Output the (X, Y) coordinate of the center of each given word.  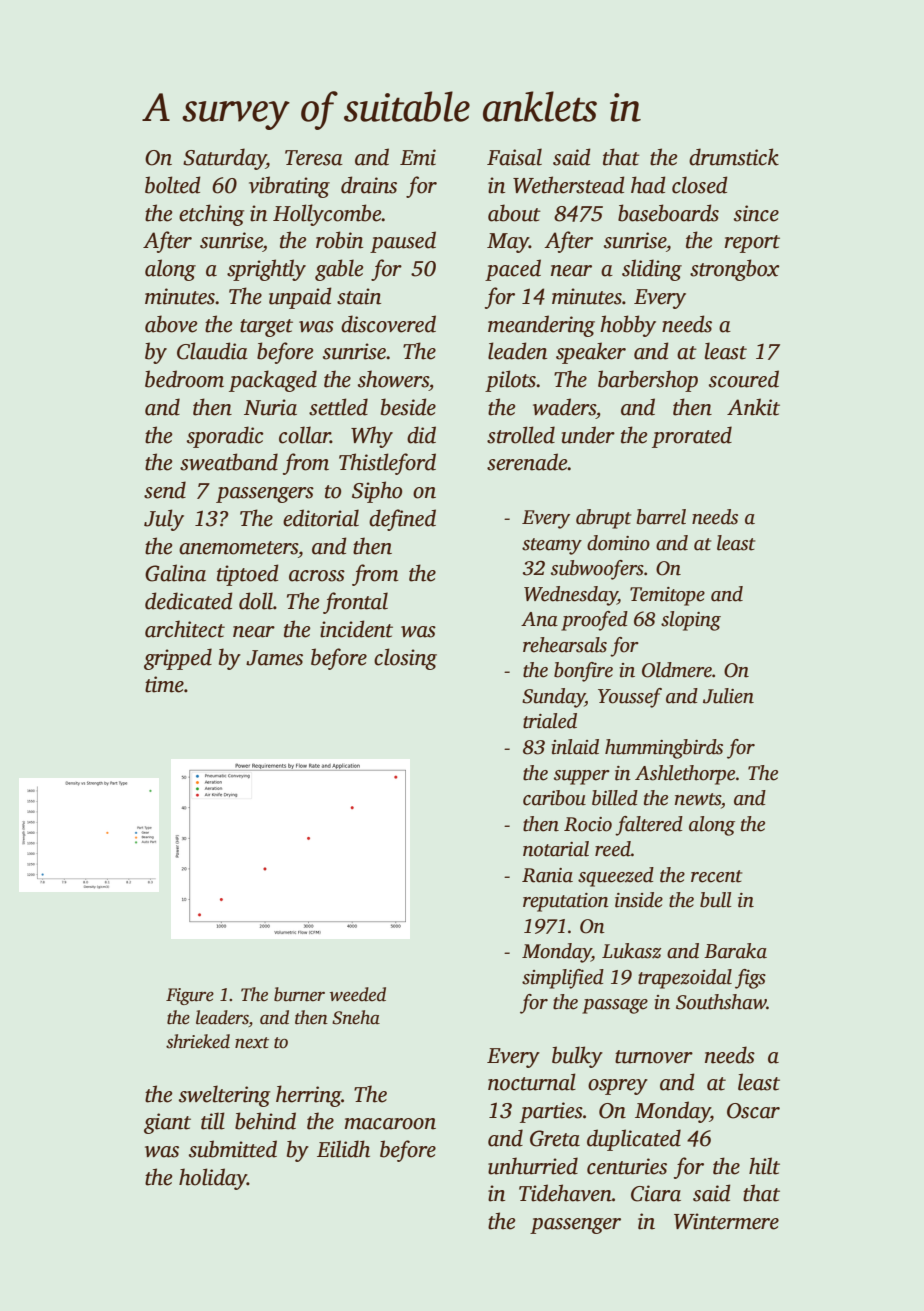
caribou (554, 798)
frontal (355, 603)
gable (339, 270)
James (274, 658)
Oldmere (677, 670)
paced (513, 270)
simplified (563, 979)
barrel (661, 517)
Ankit (753, 407)
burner (299, 994)
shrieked (198, 1041)
